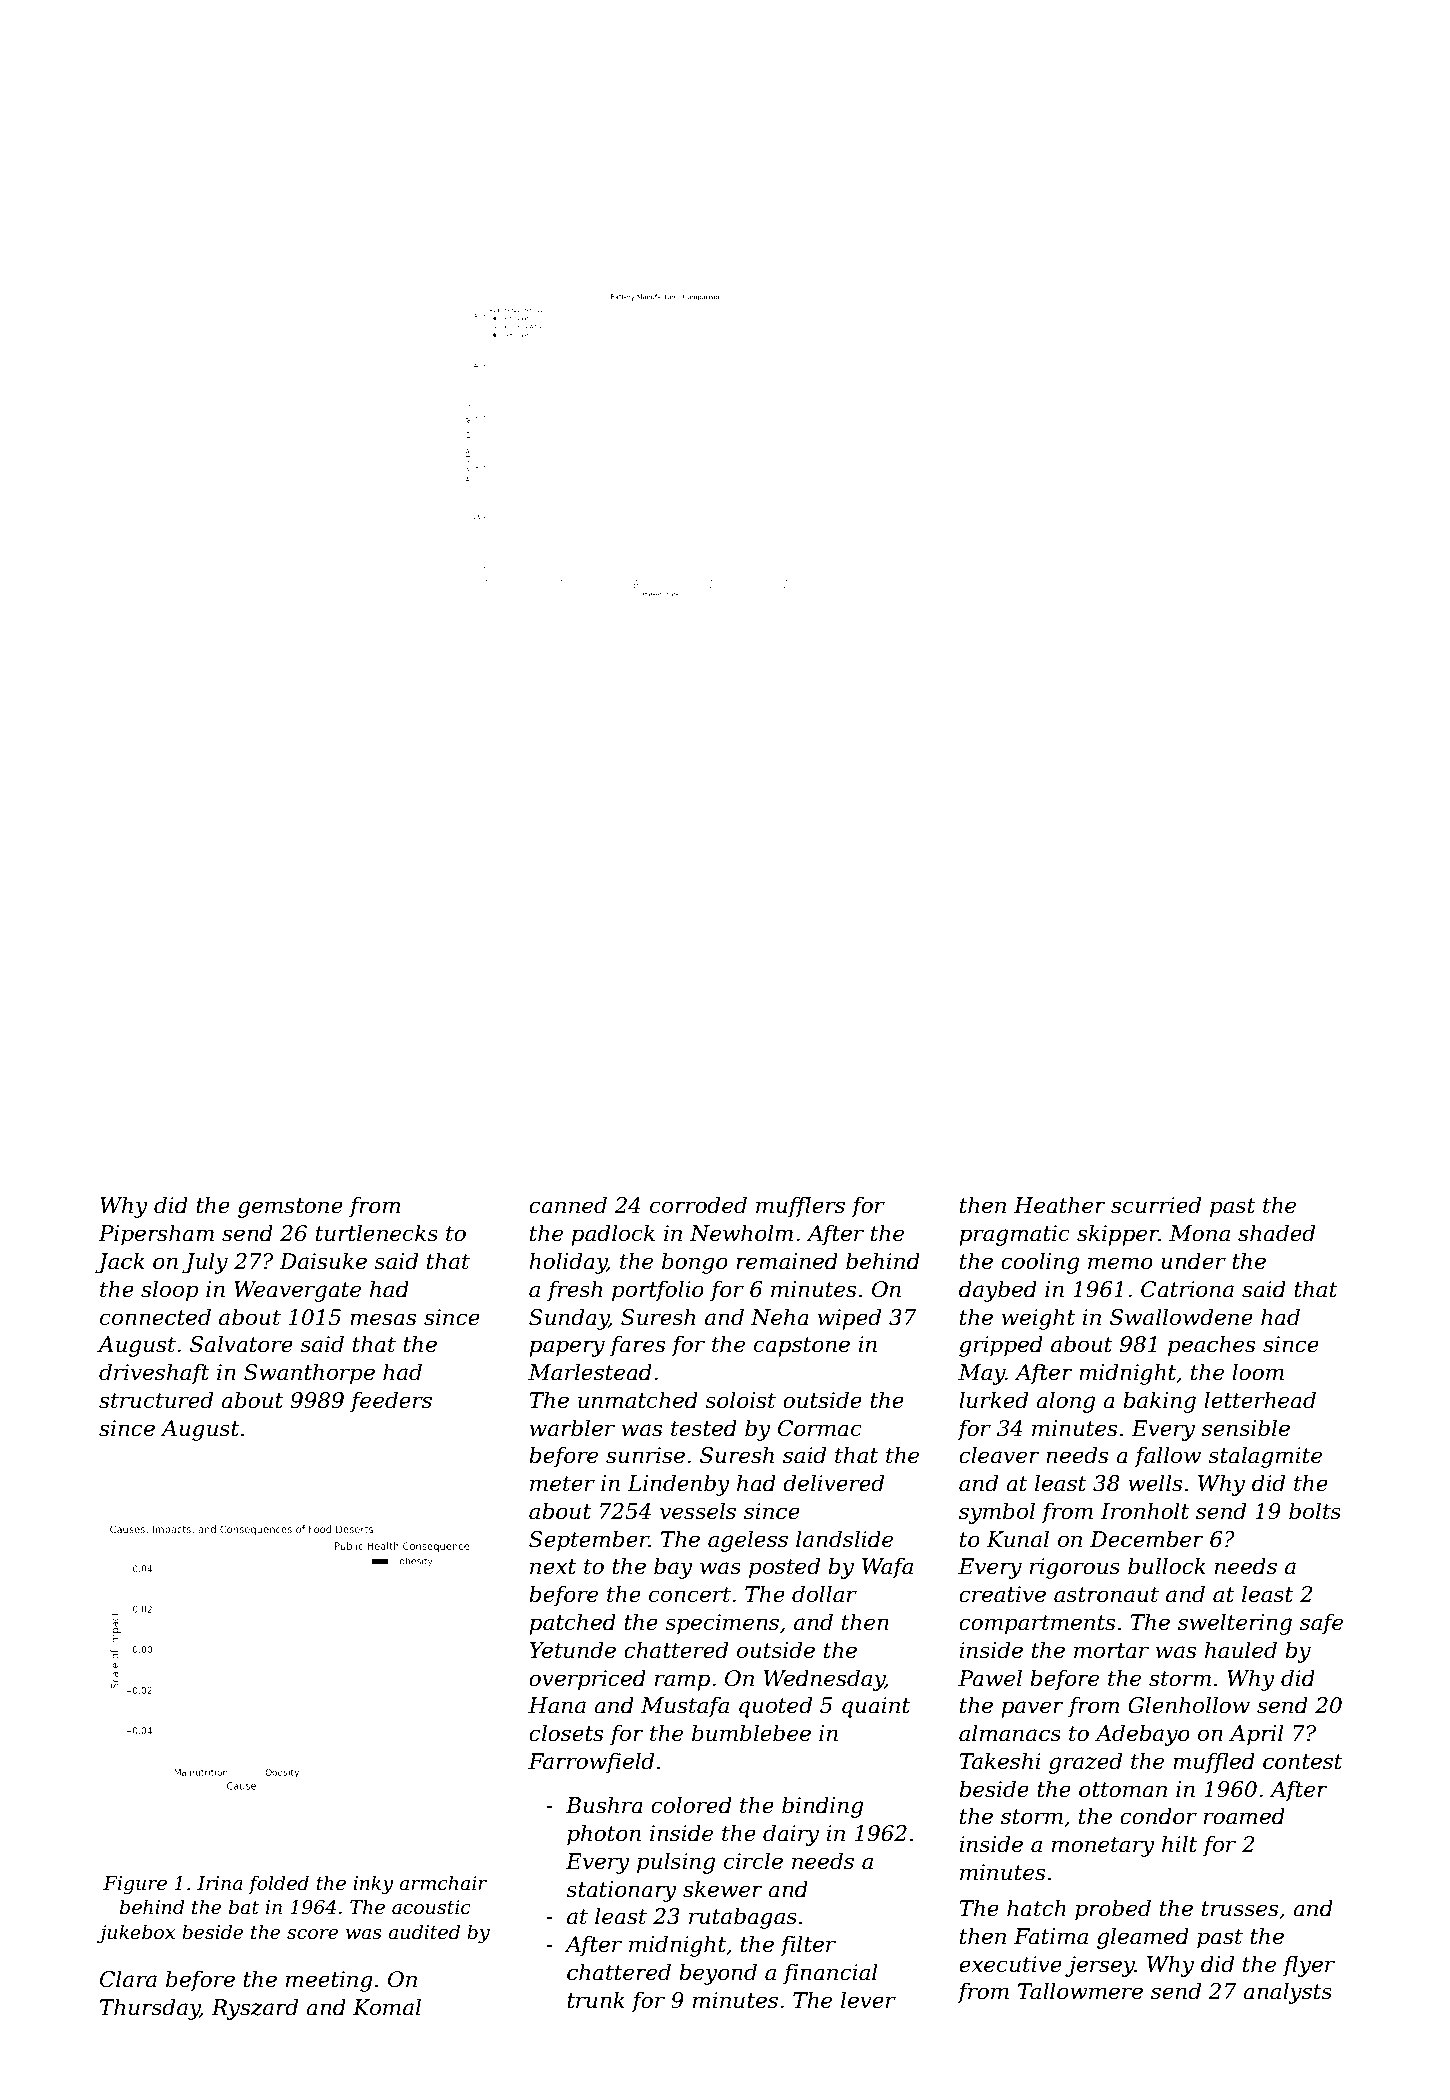 This screenshot has width=1450, height=2100. What do you see at coordinates (557, 1705) in the screenshot?
I see `Hana` at bounding box center [557, 1705].
